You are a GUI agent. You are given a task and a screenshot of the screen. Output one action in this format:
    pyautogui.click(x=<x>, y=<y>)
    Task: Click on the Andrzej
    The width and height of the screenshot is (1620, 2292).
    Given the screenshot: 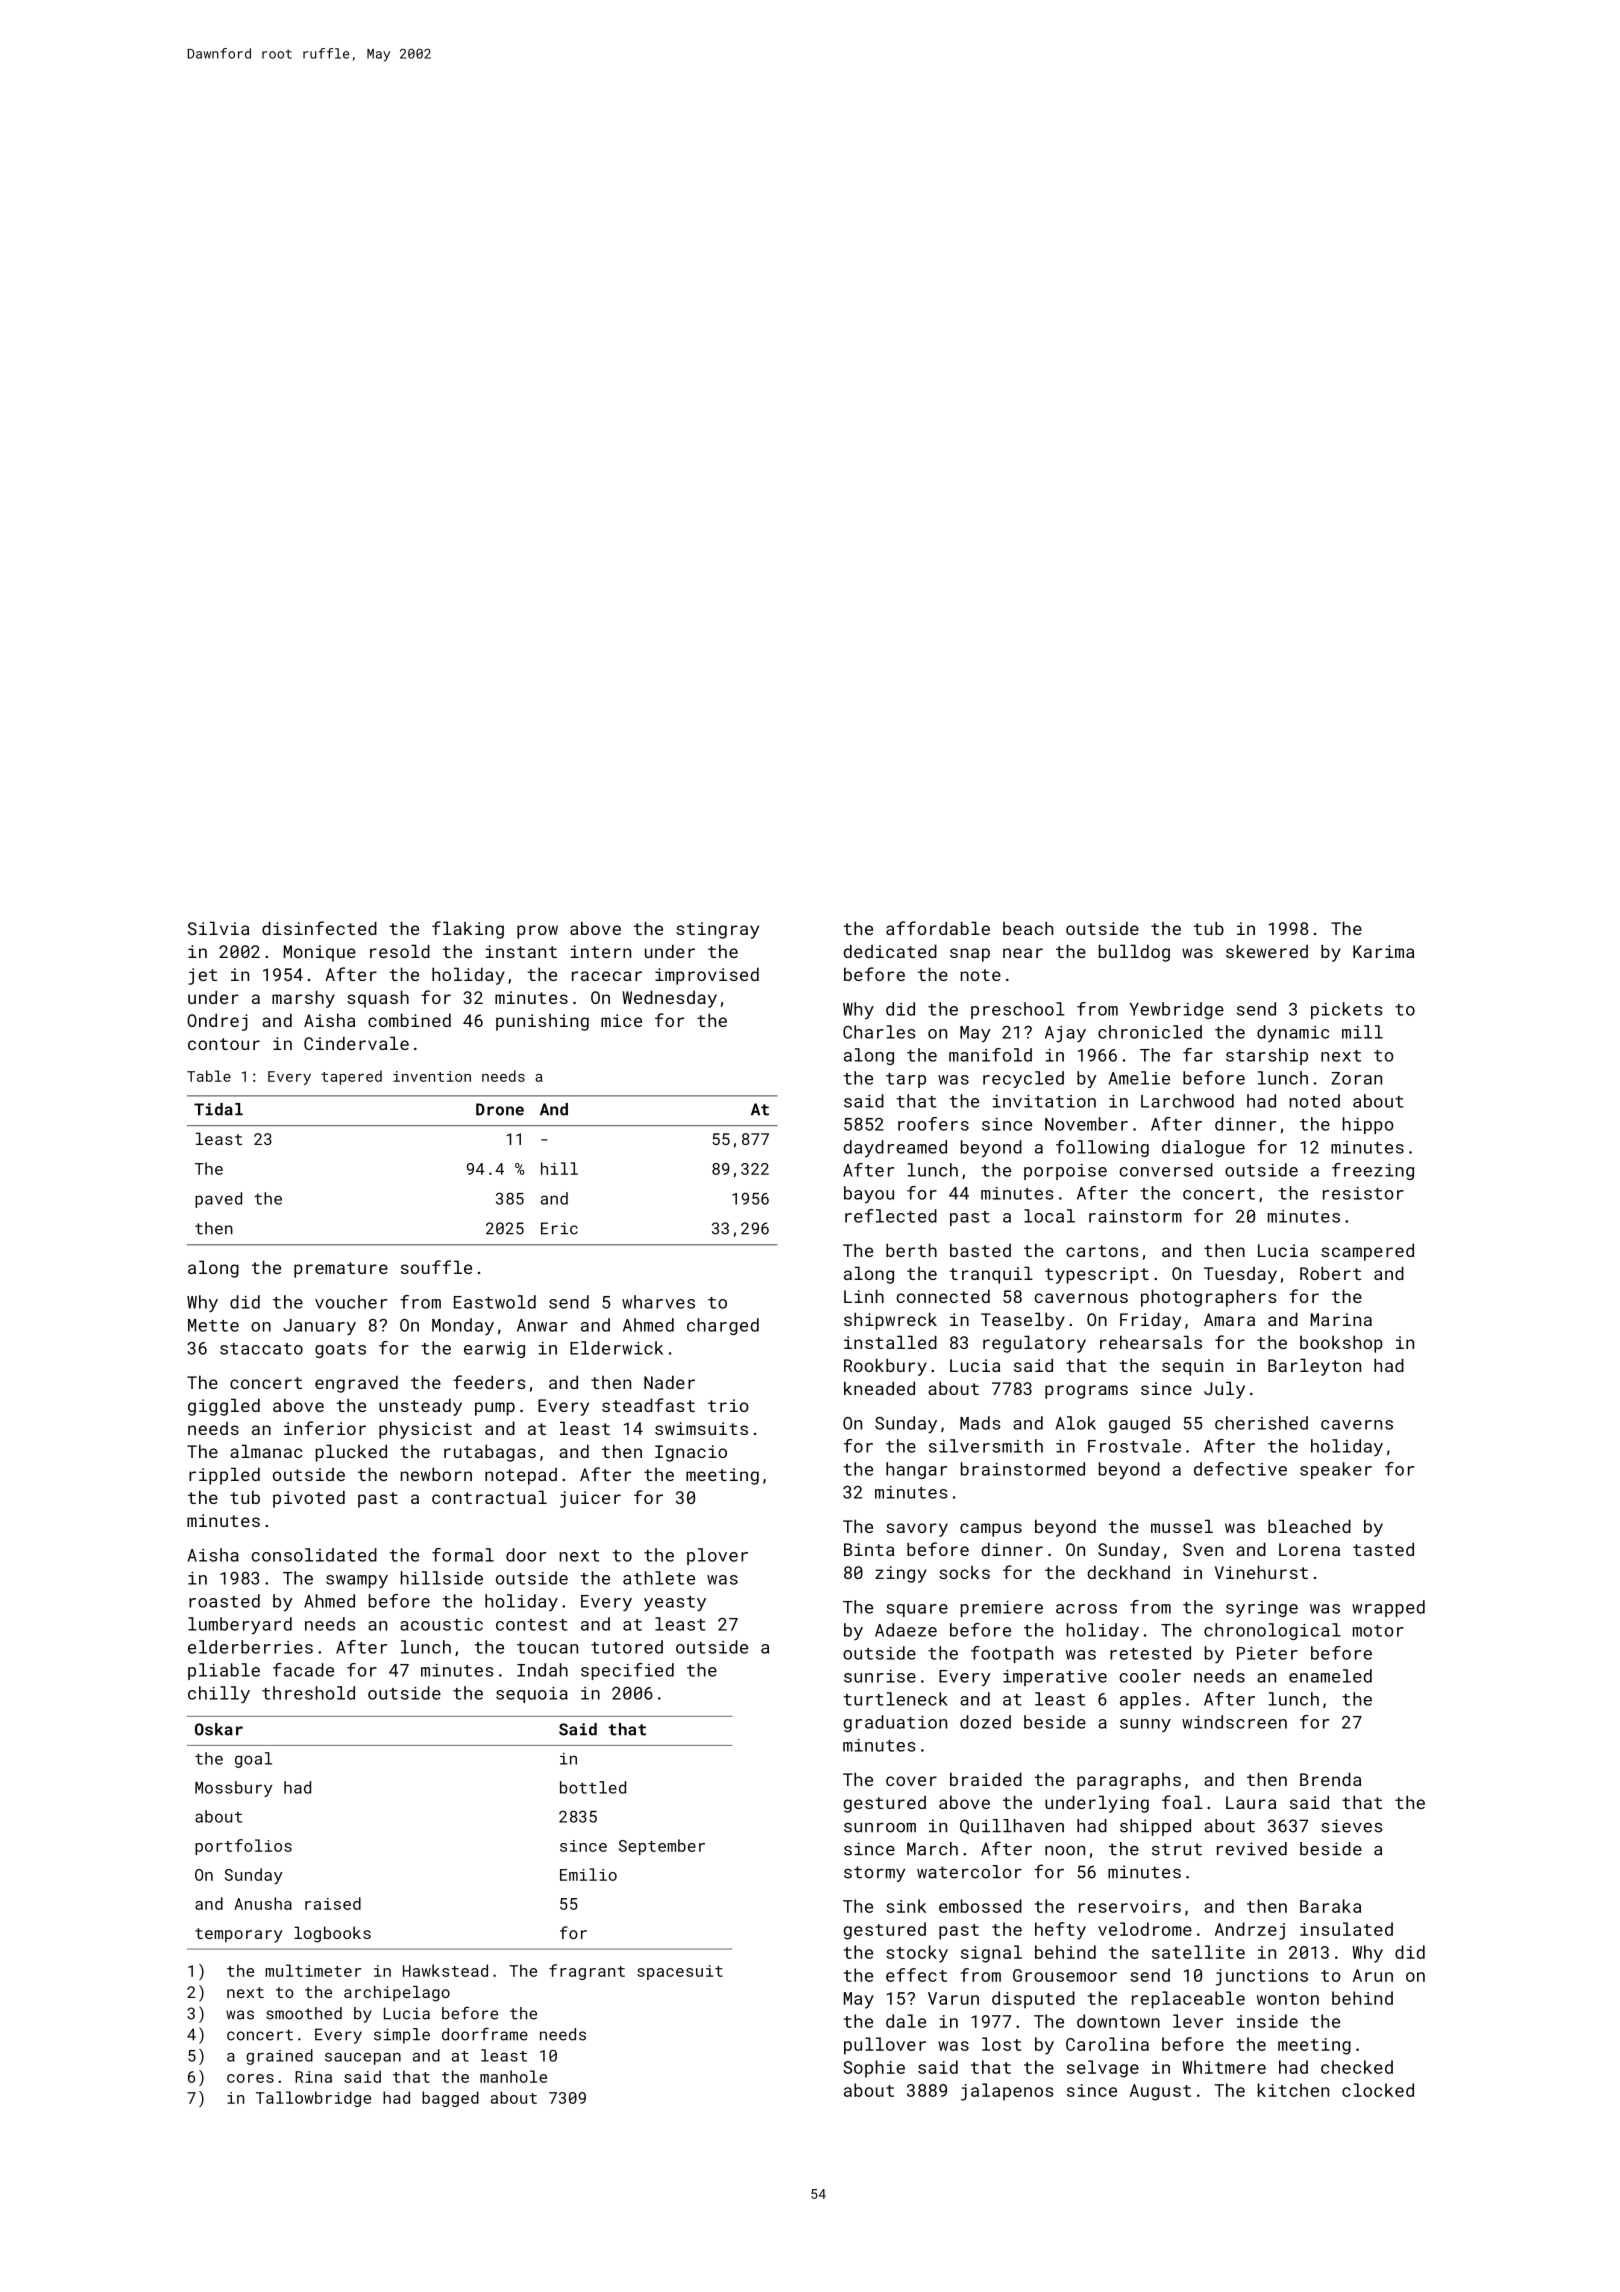 What is the action you would take?
    pyautogui.click(x=1250, y=1931)
